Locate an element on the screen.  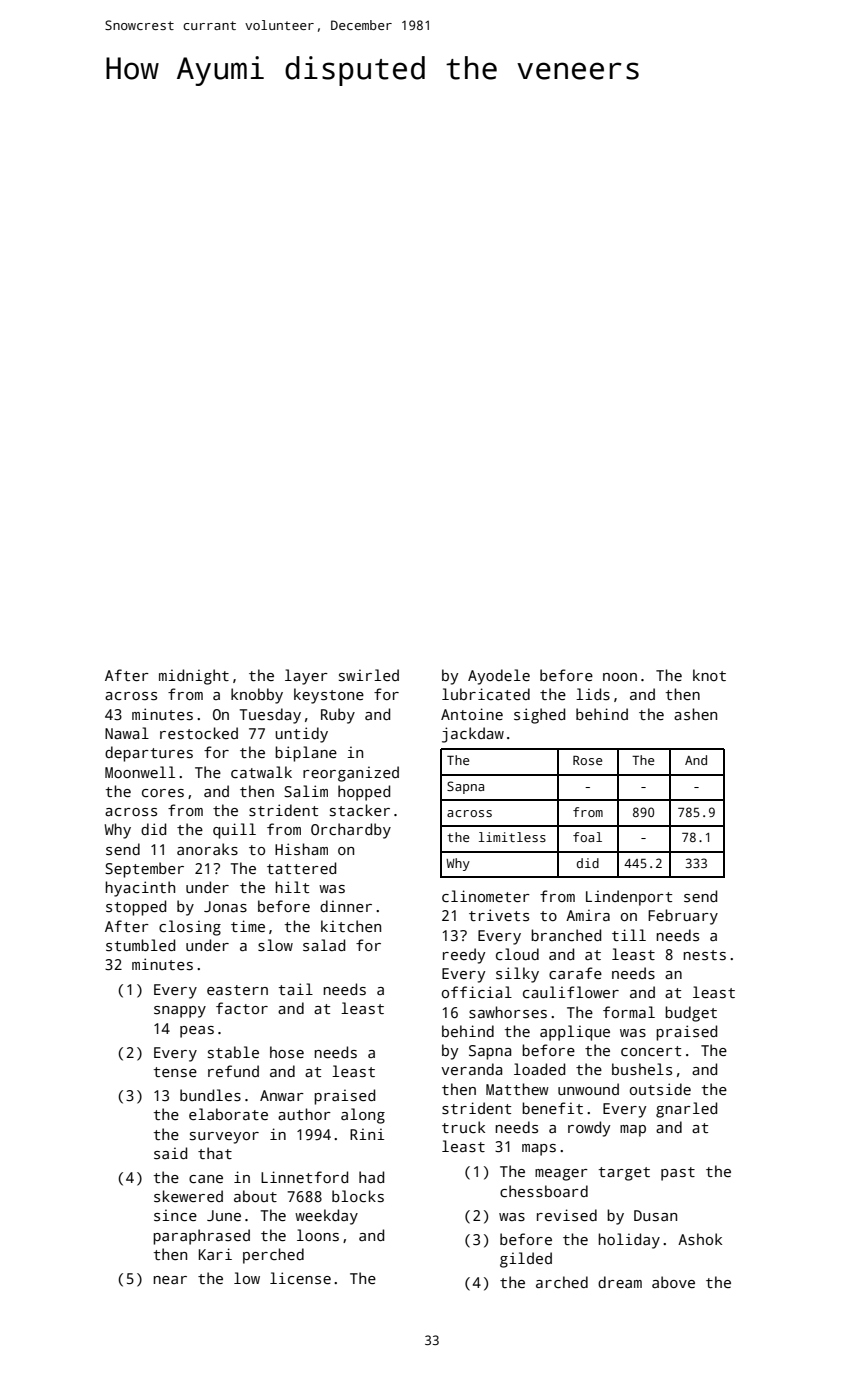
snappy is located at coordinates (180, 1012).
